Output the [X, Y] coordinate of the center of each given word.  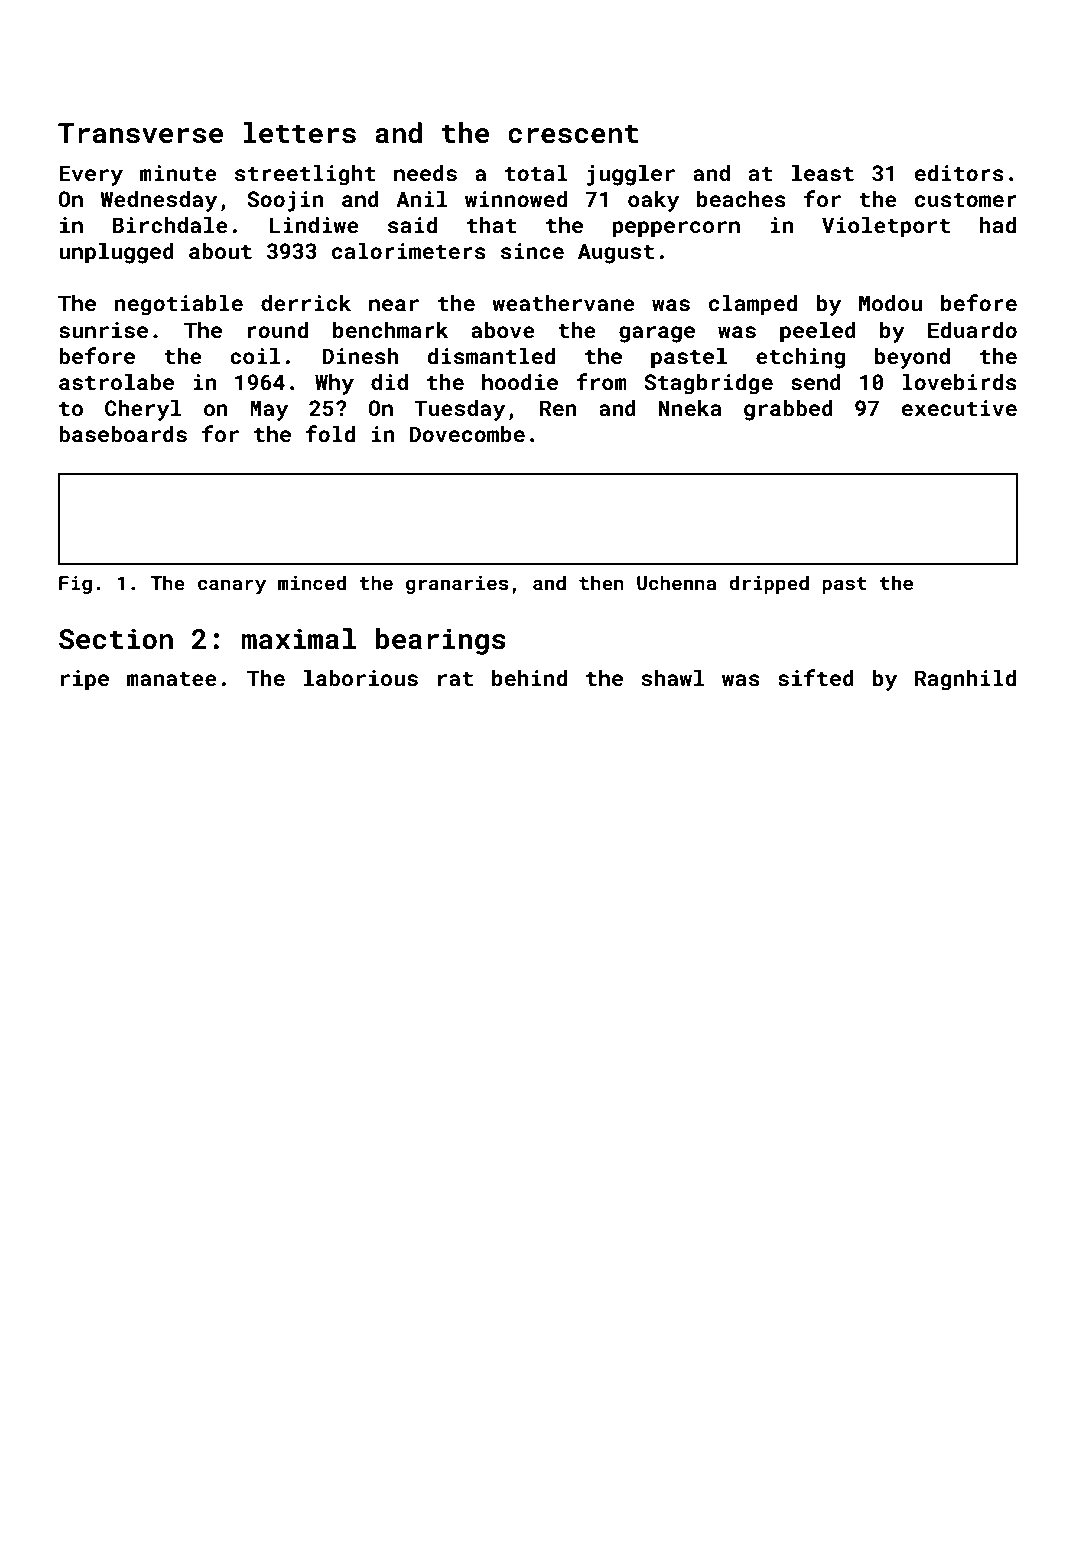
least [823, 172]
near [394, 305]
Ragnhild [965, 680]
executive [959, 408]
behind [529, 677]
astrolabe [116, 381]
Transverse [140, 133]
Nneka [690, 407]
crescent [573, 134]
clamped [753, 305]
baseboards [123, 433]
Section [116, 639]
